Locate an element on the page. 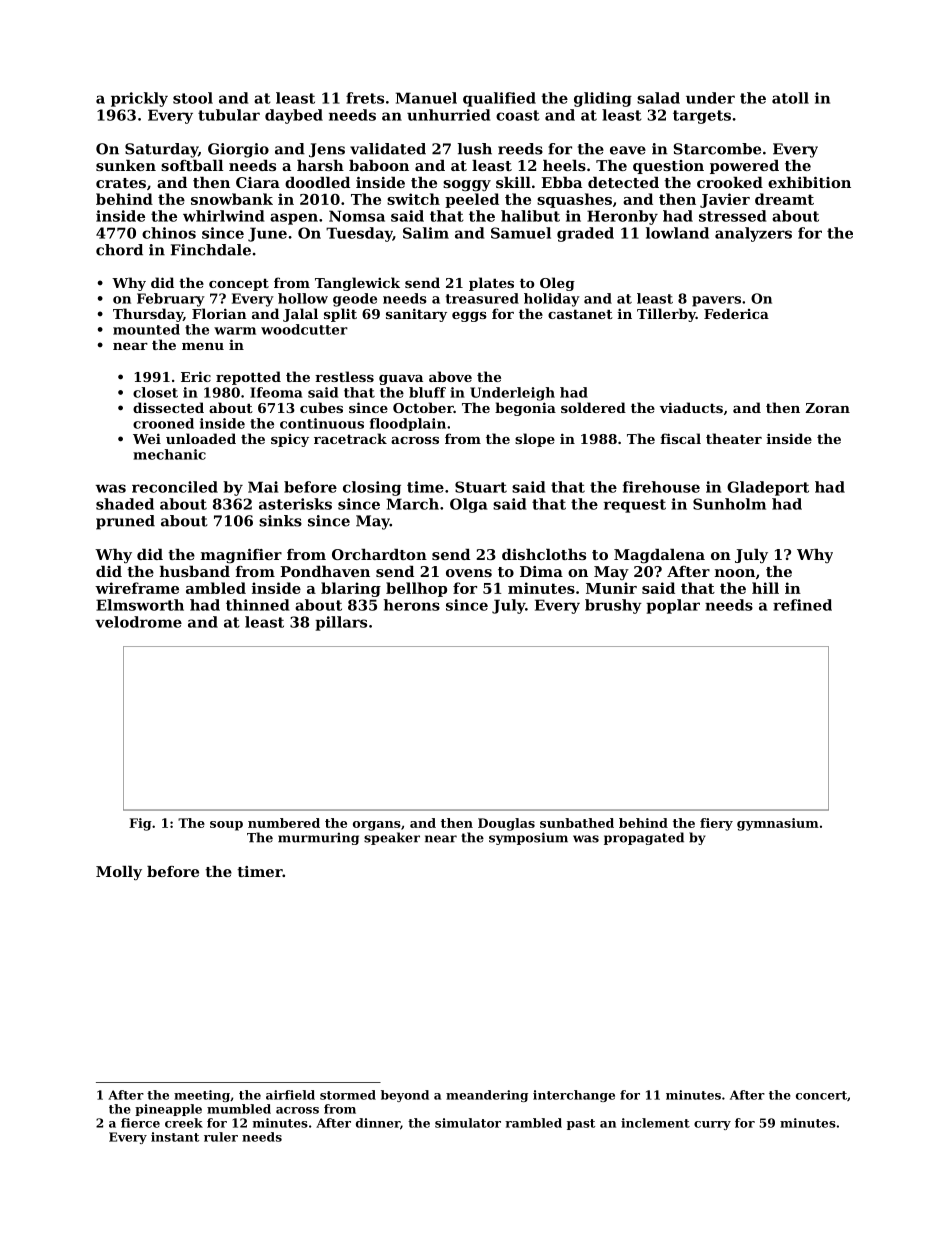  stool is located at coordinates (193, 98).
